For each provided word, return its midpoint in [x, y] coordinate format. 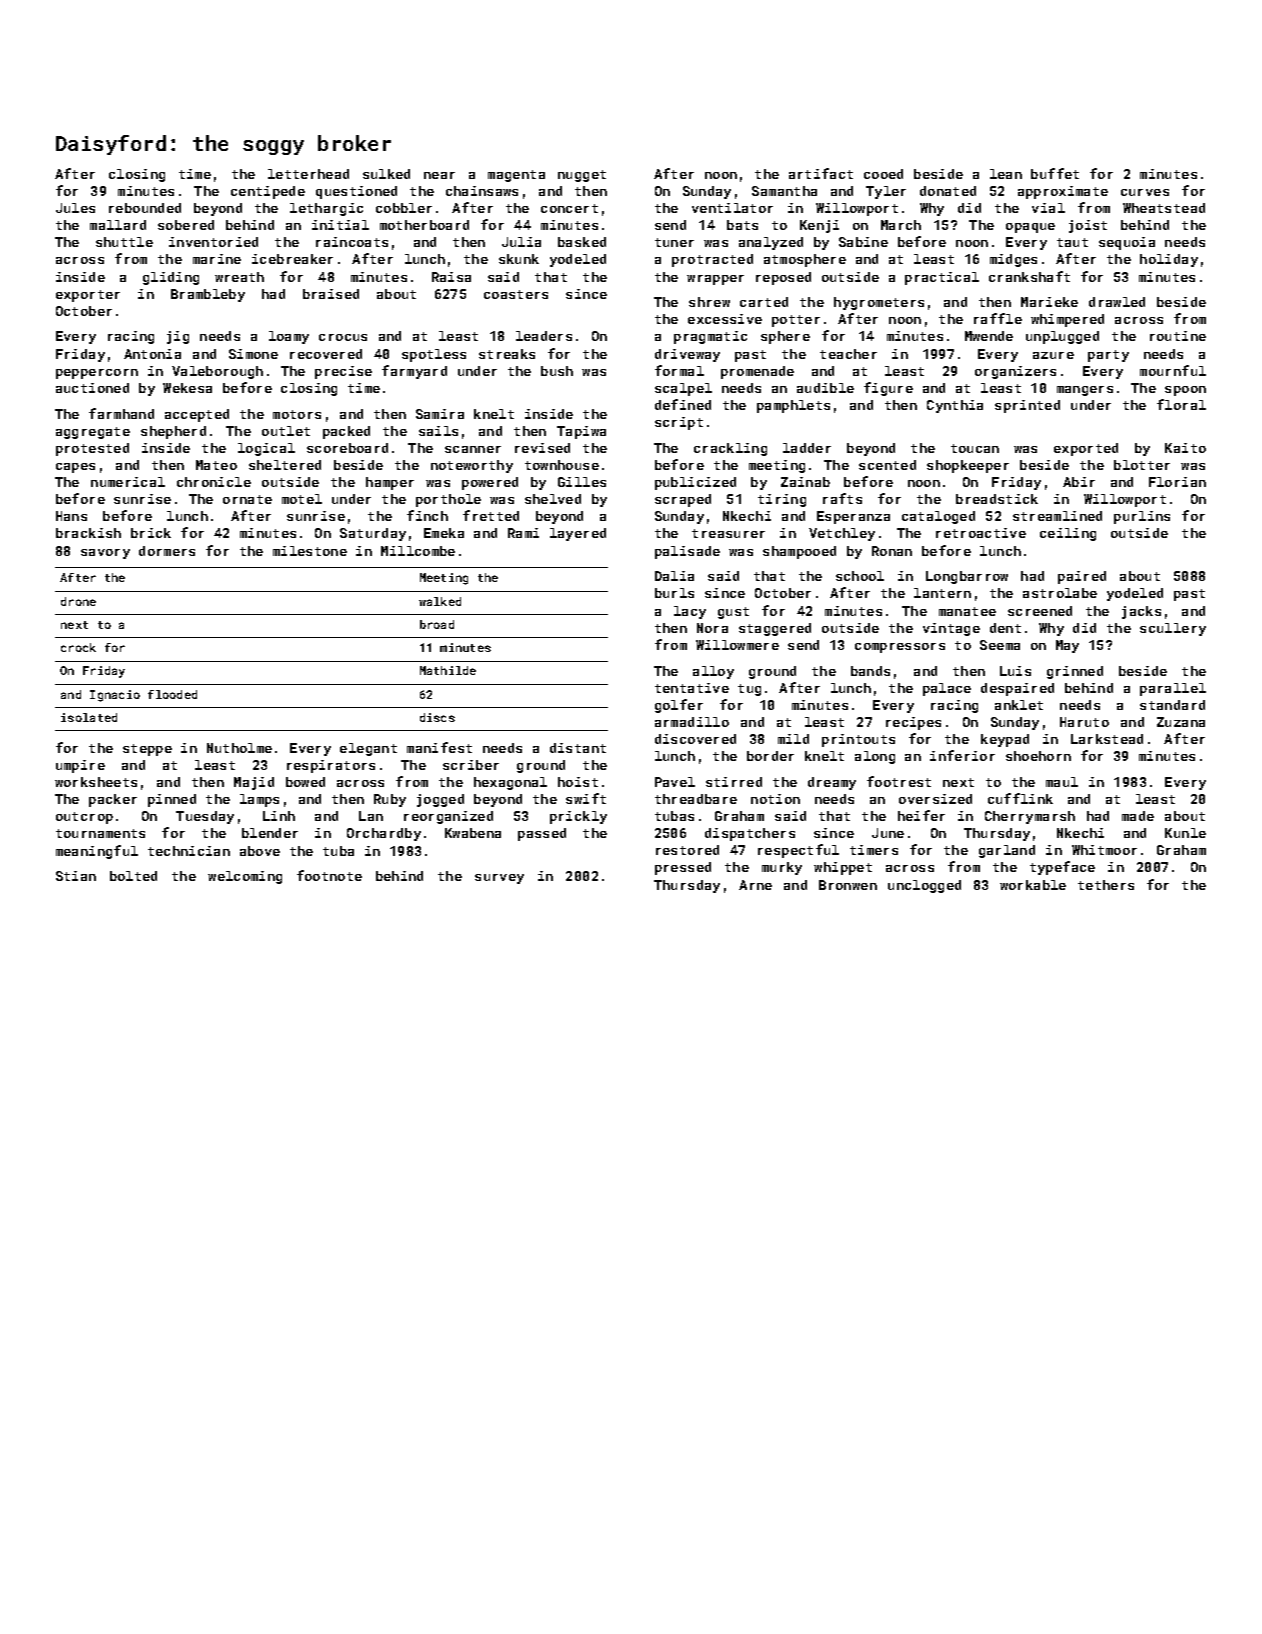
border [770, 756]
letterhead [308, 174]
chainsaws [482, 191]
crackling [730, 449]
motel [302, 499]
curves [1145, 192]
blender [270, 833]
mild [793, 739]
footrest [899, 781]
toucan [975, 448]
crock [78, 647]
